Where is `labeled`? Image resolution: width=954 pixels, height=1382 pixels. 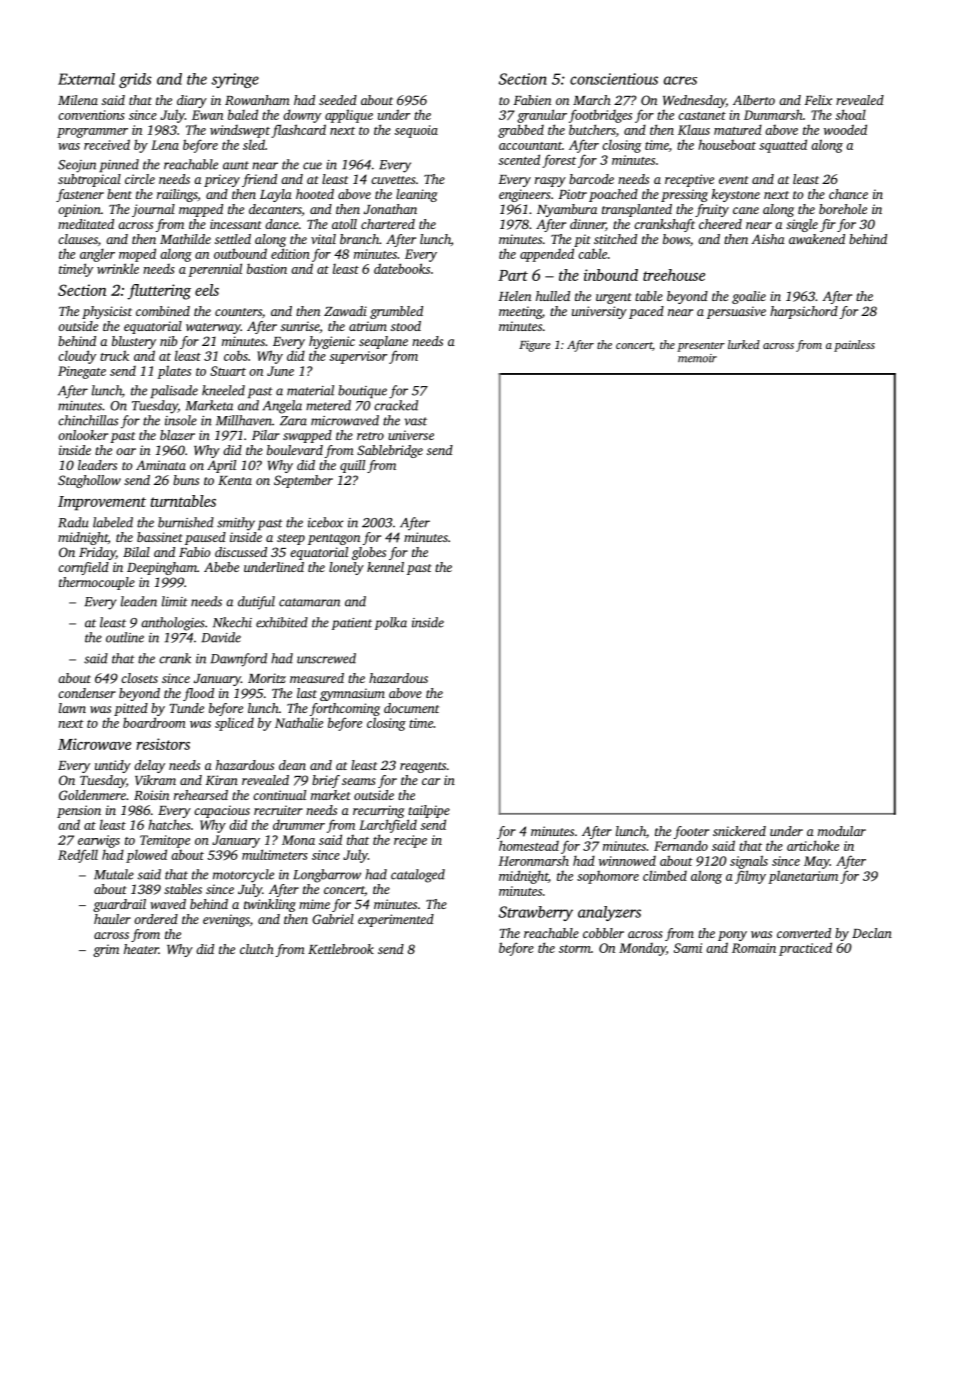 labeled is located at coordinates (113, 522).
